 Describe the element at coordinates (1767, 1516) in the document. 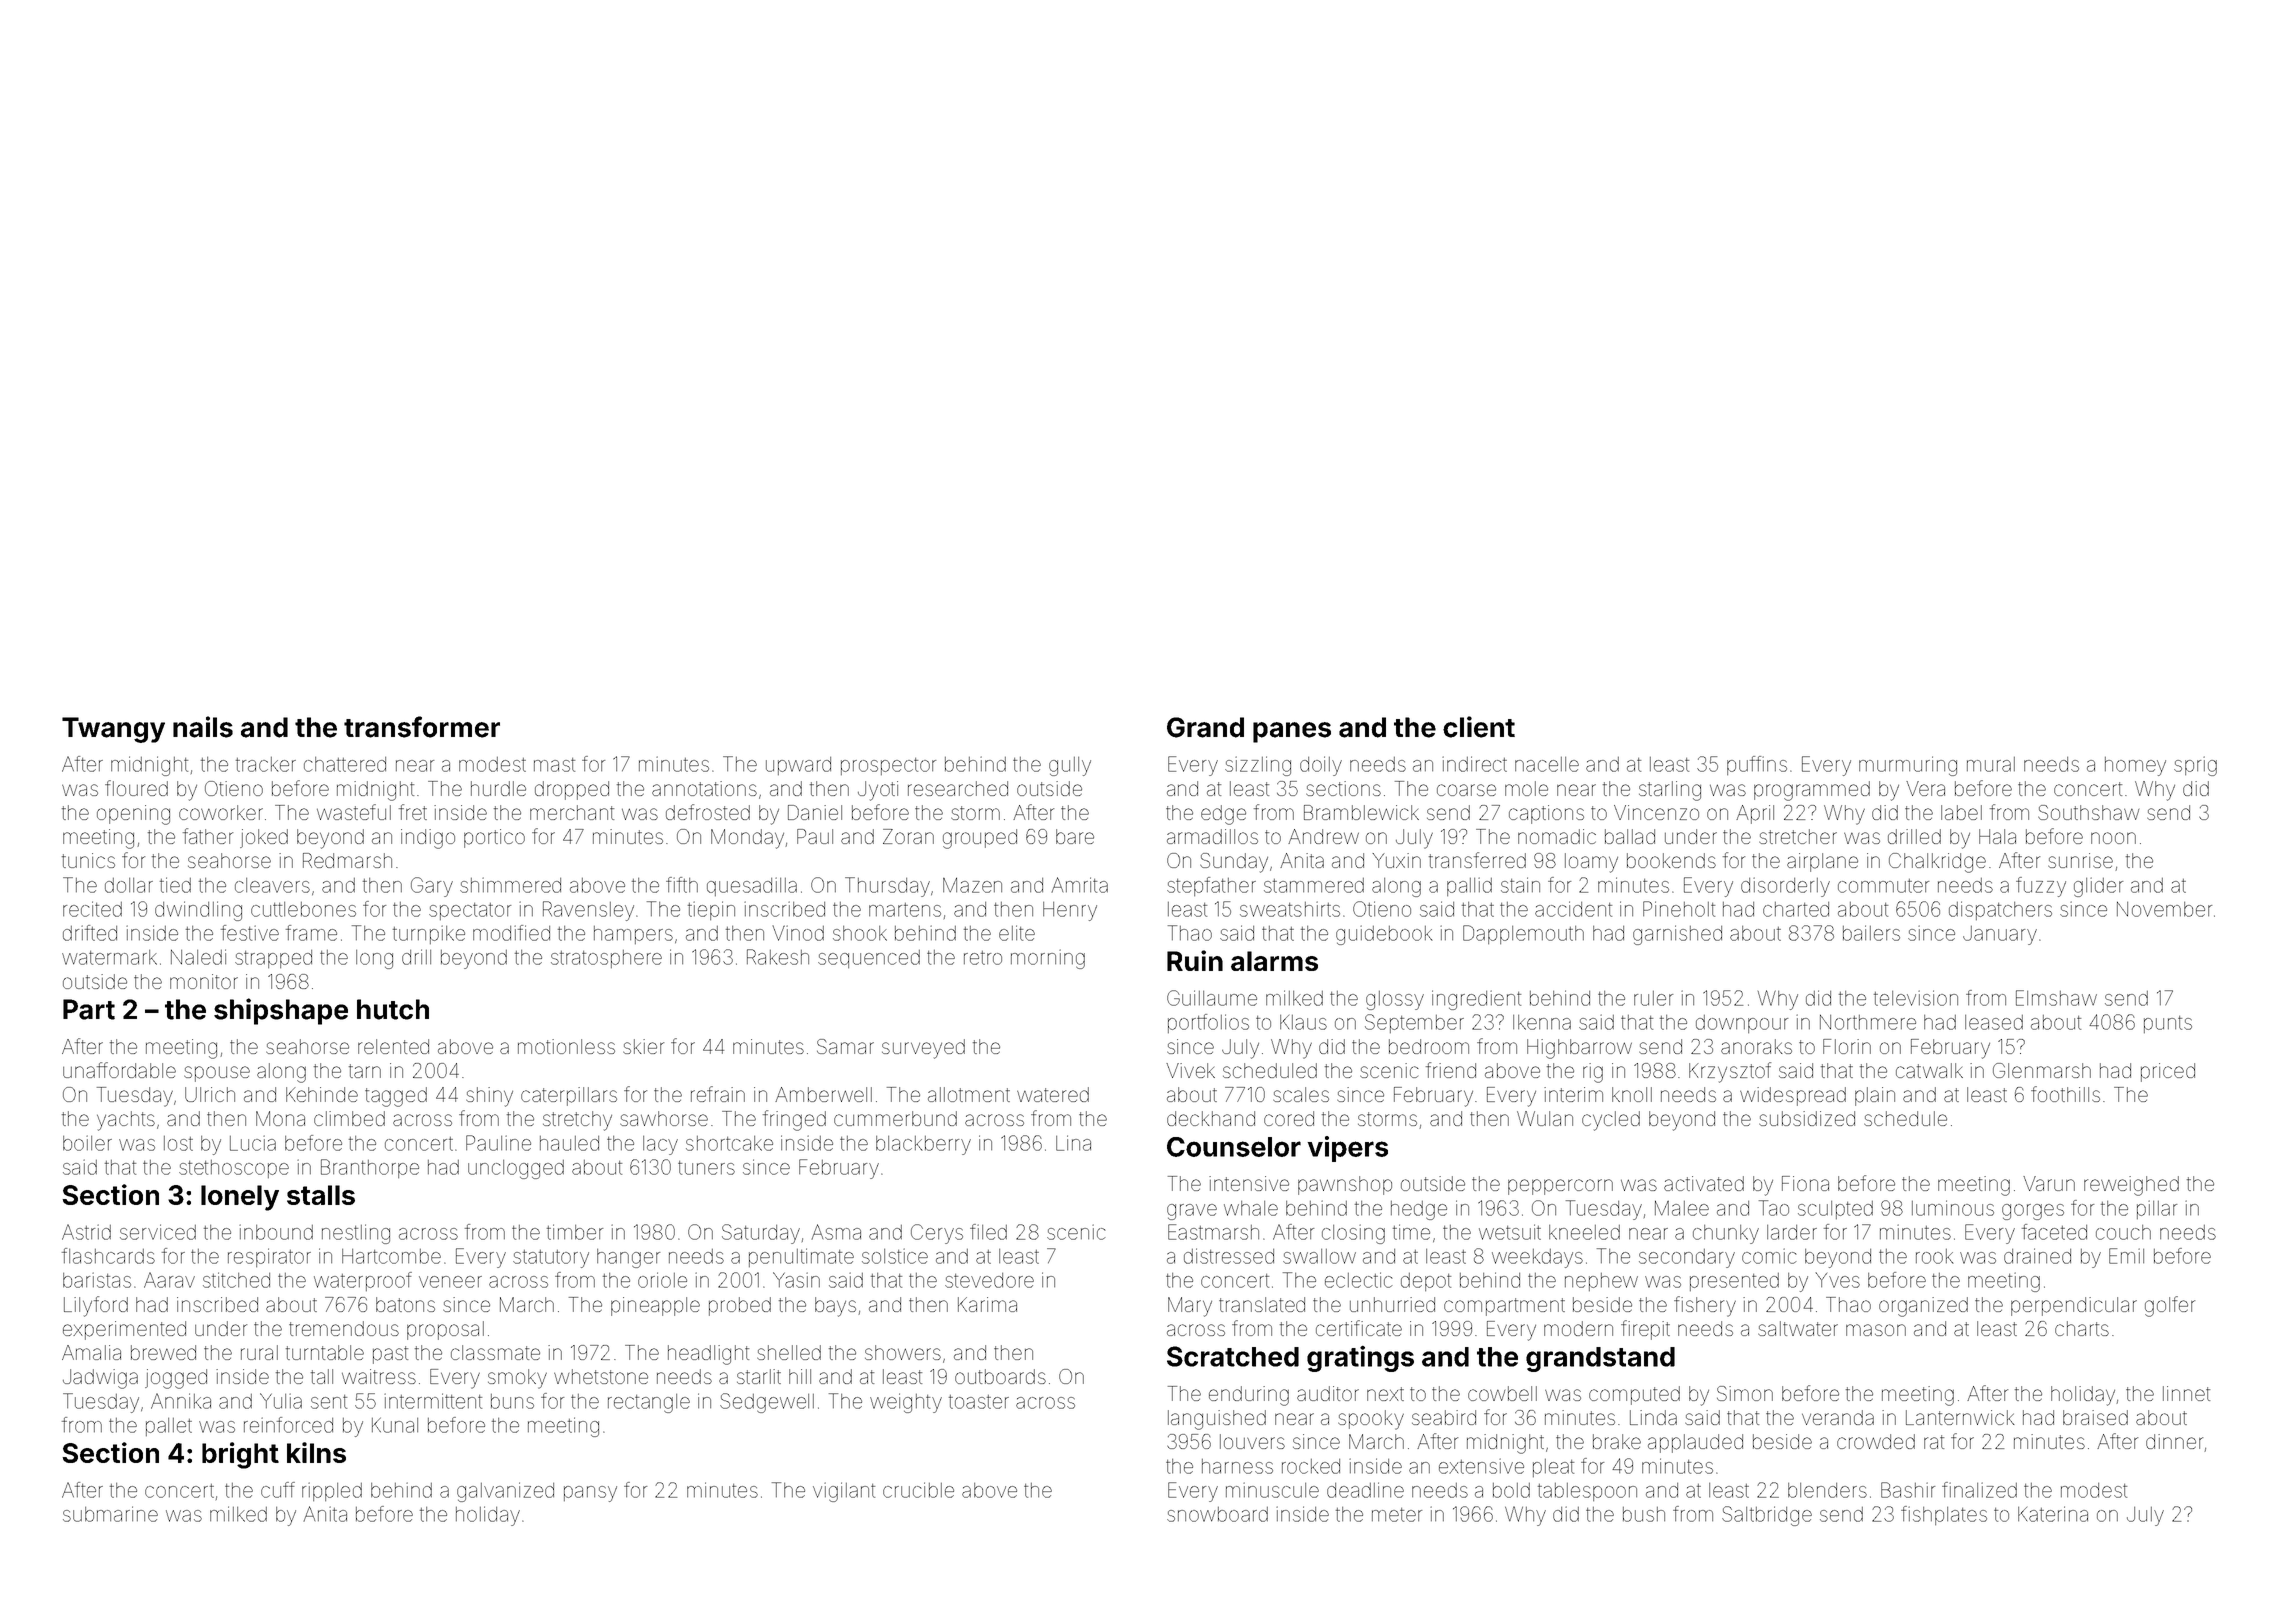

I see `Saltbridge` at that location.
